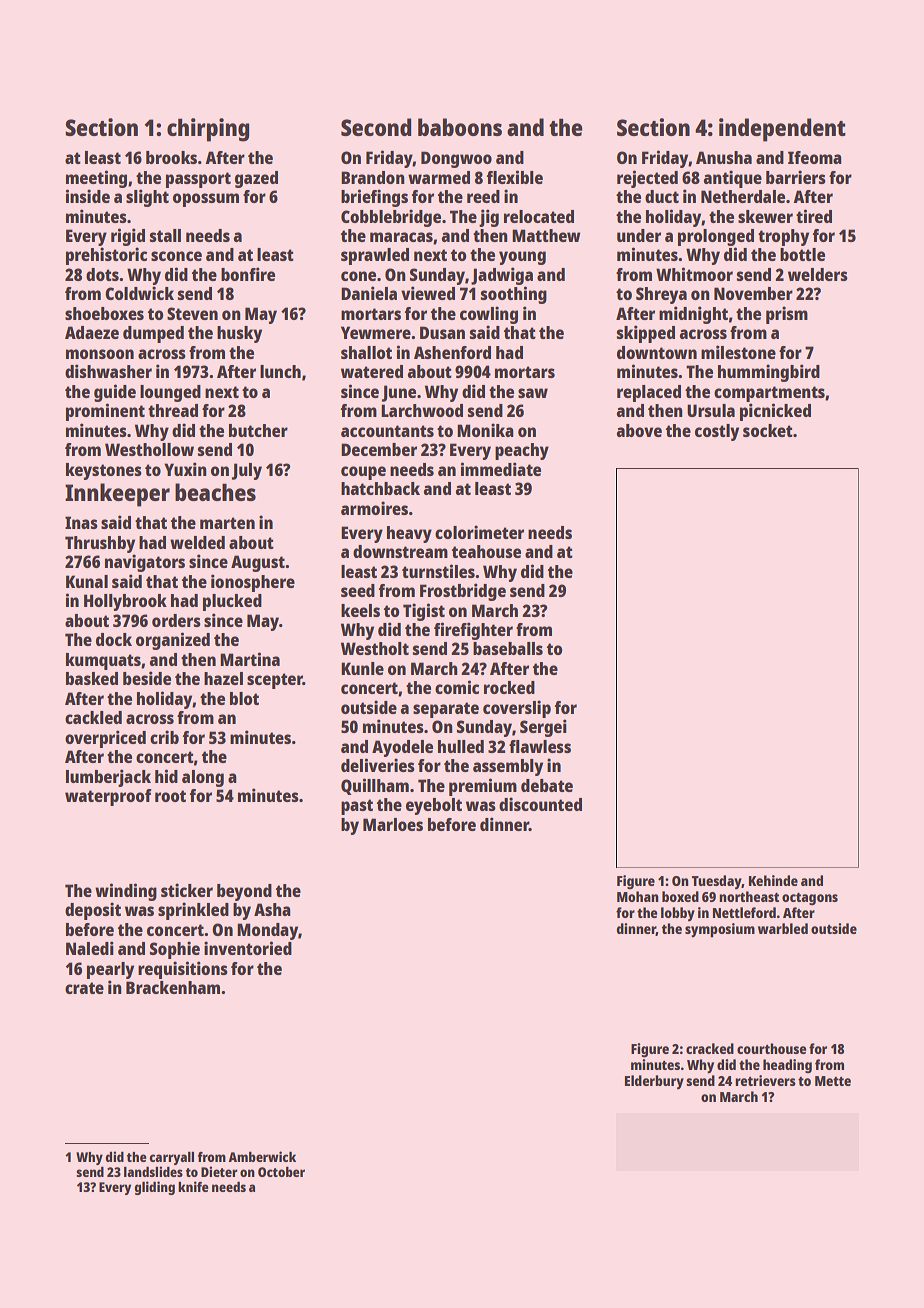  What do you see at coordinates (815, 157) in the screenshot?
I see `Ifeoma` at bounding box center [815, 157].
